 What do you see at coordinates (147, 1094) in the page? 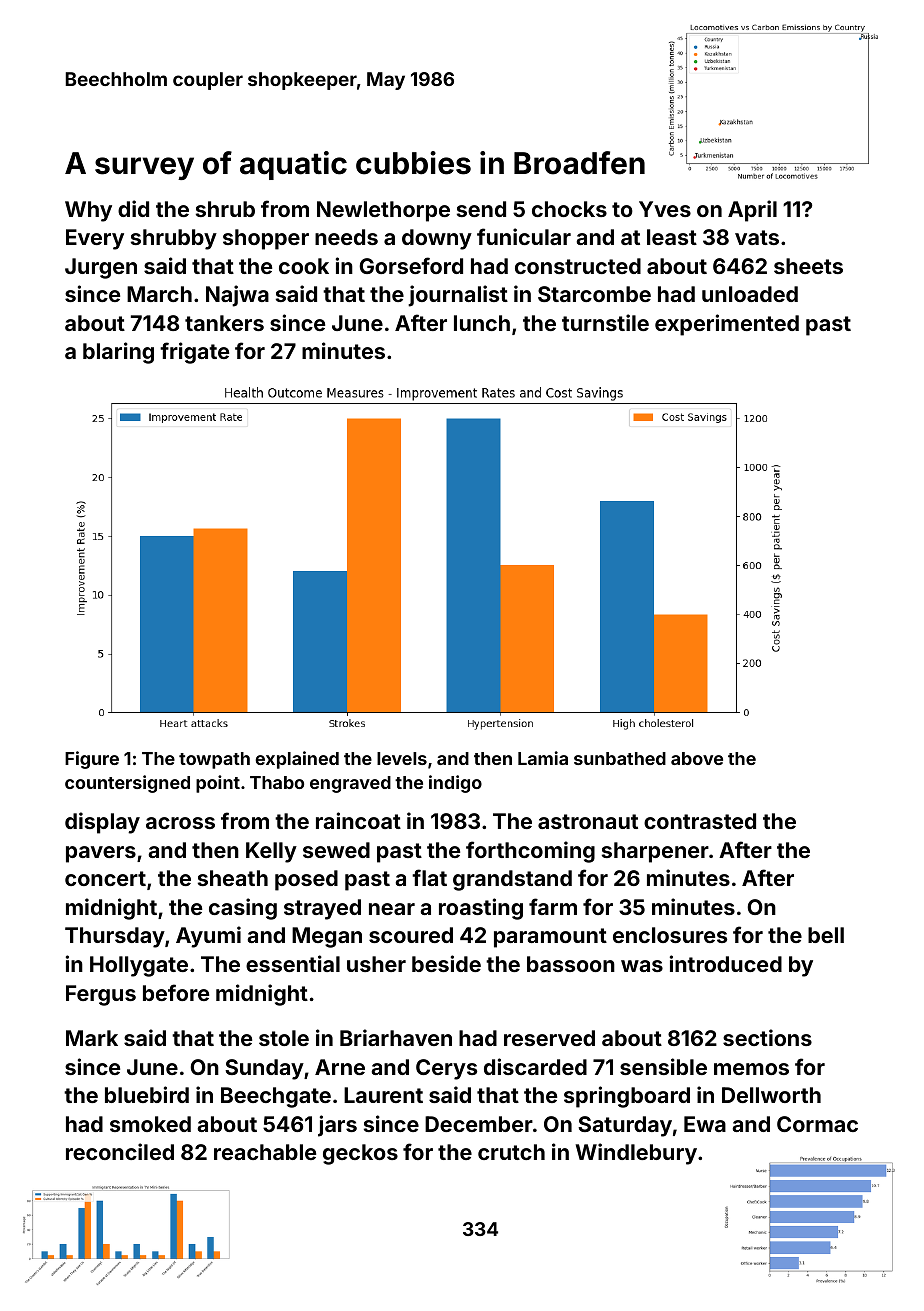
I see `bluebird` at bounding box center [147, 1094].
